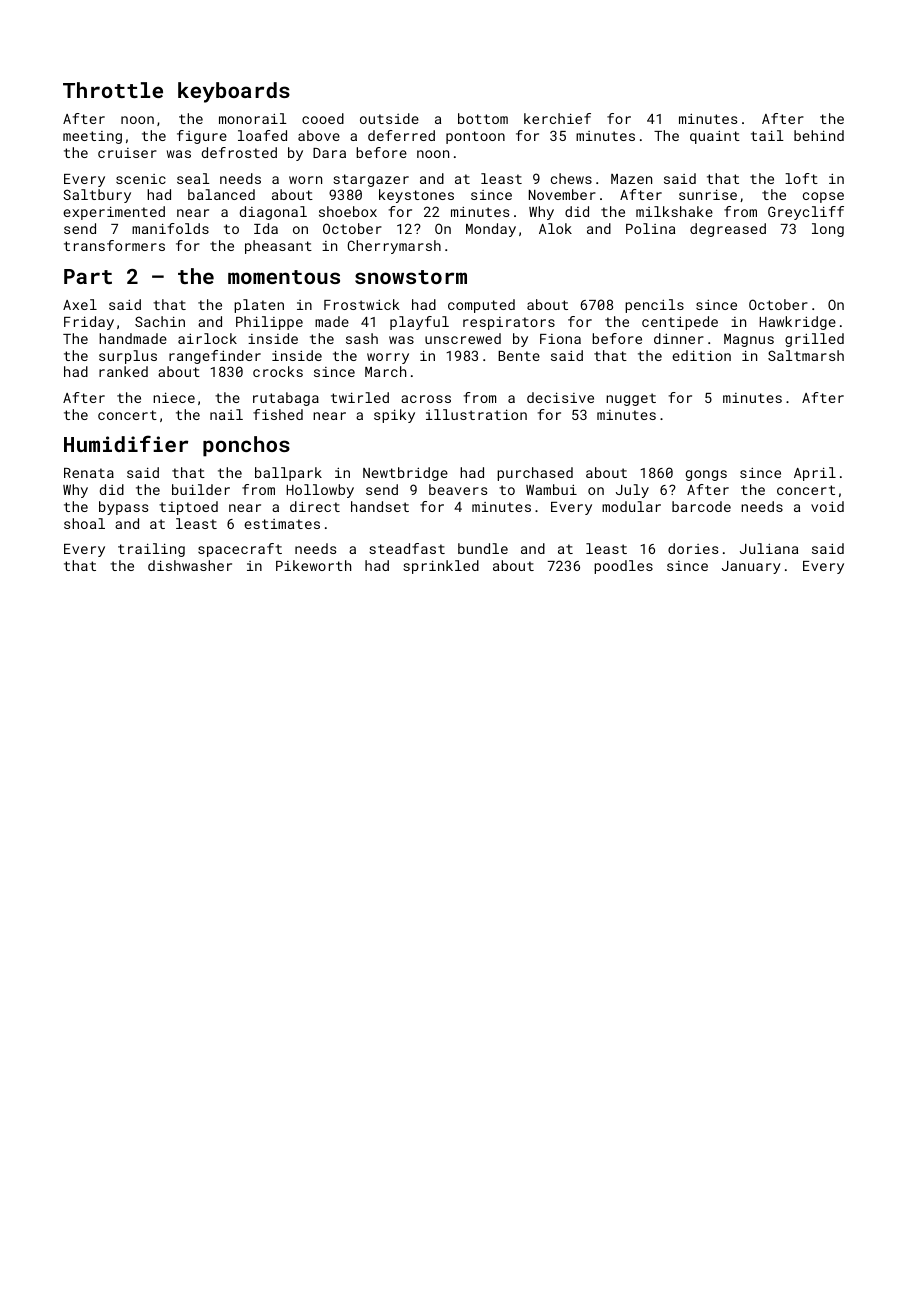 The height and width of the image is (1316, 908). I want to click on loft, so click(801, 178).
